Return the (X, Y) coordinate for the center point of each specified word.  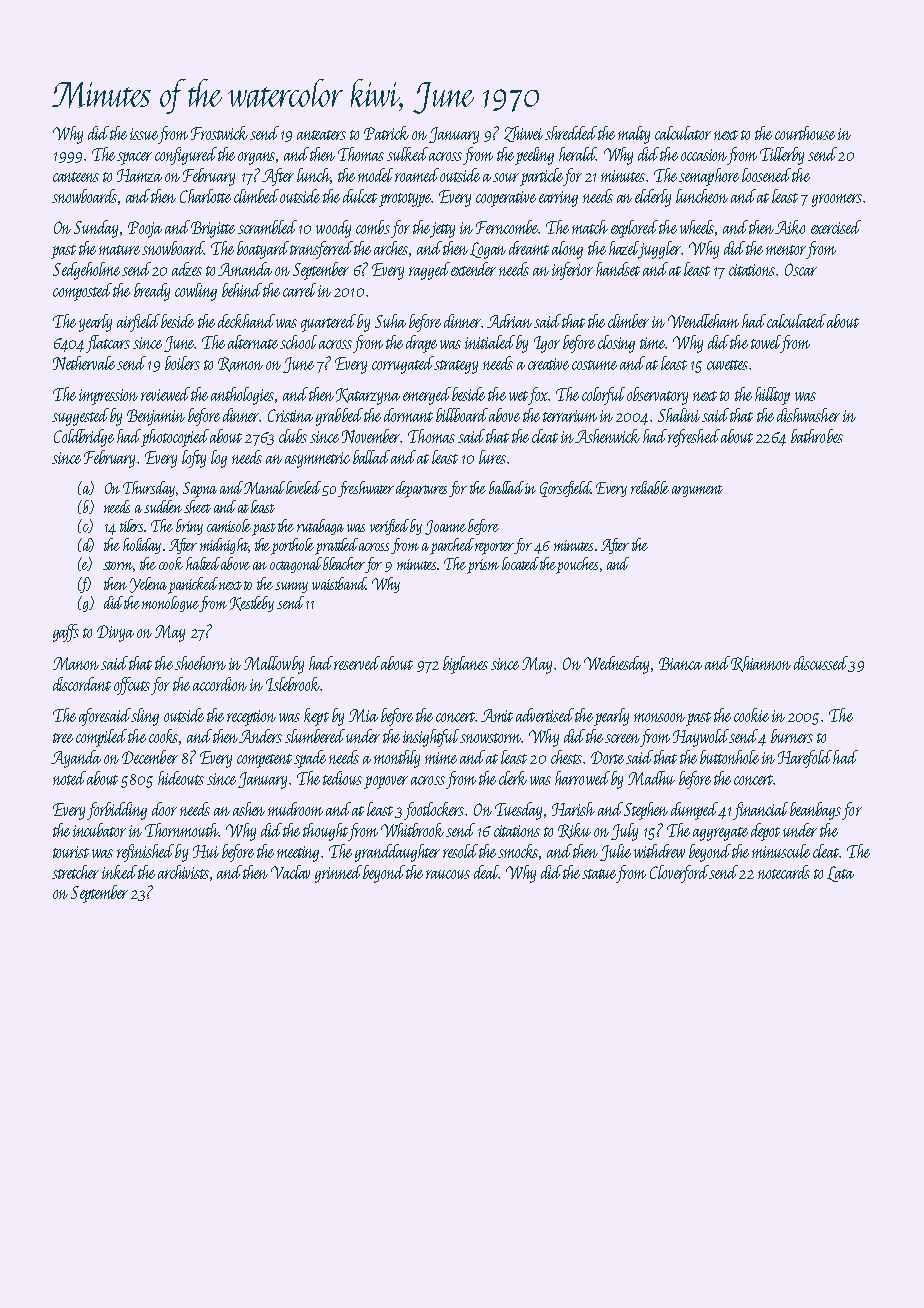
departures (421, 489)
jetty (442, 230)
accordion (220, 684)
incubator (99, 830)
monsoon (659, 717)
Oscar (801, 269)
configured (186, 156)
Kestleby (252, 604)
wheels (698, 228)
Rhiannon (761, 664)
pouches (577, 565)
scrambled (267, 227)
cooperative (506, 199)
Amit (497, 715)
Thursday (149, 489)
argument (697, 491)
